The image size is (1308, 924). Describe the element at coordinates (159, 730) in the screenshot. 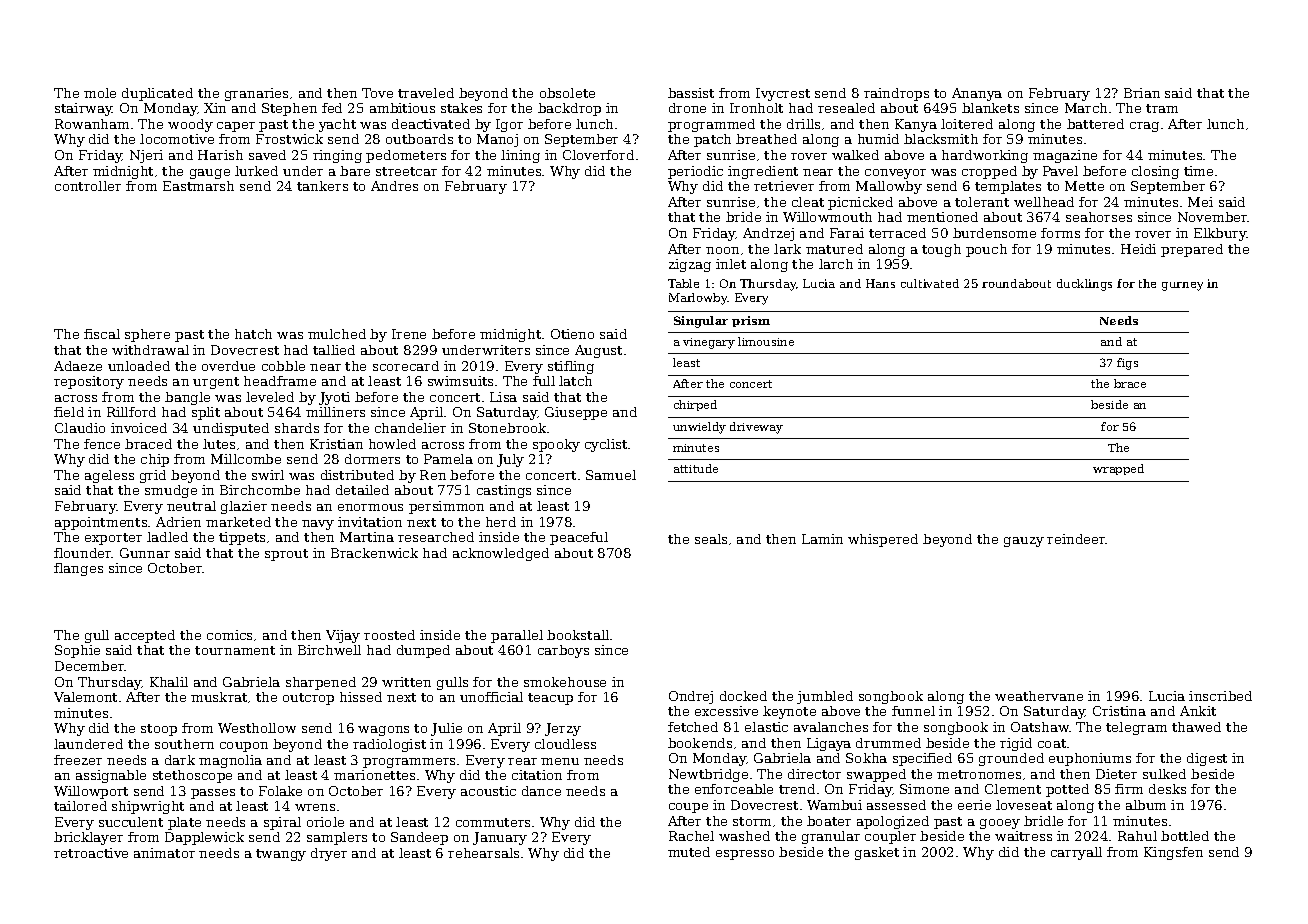

I see `stoop` at that location.
